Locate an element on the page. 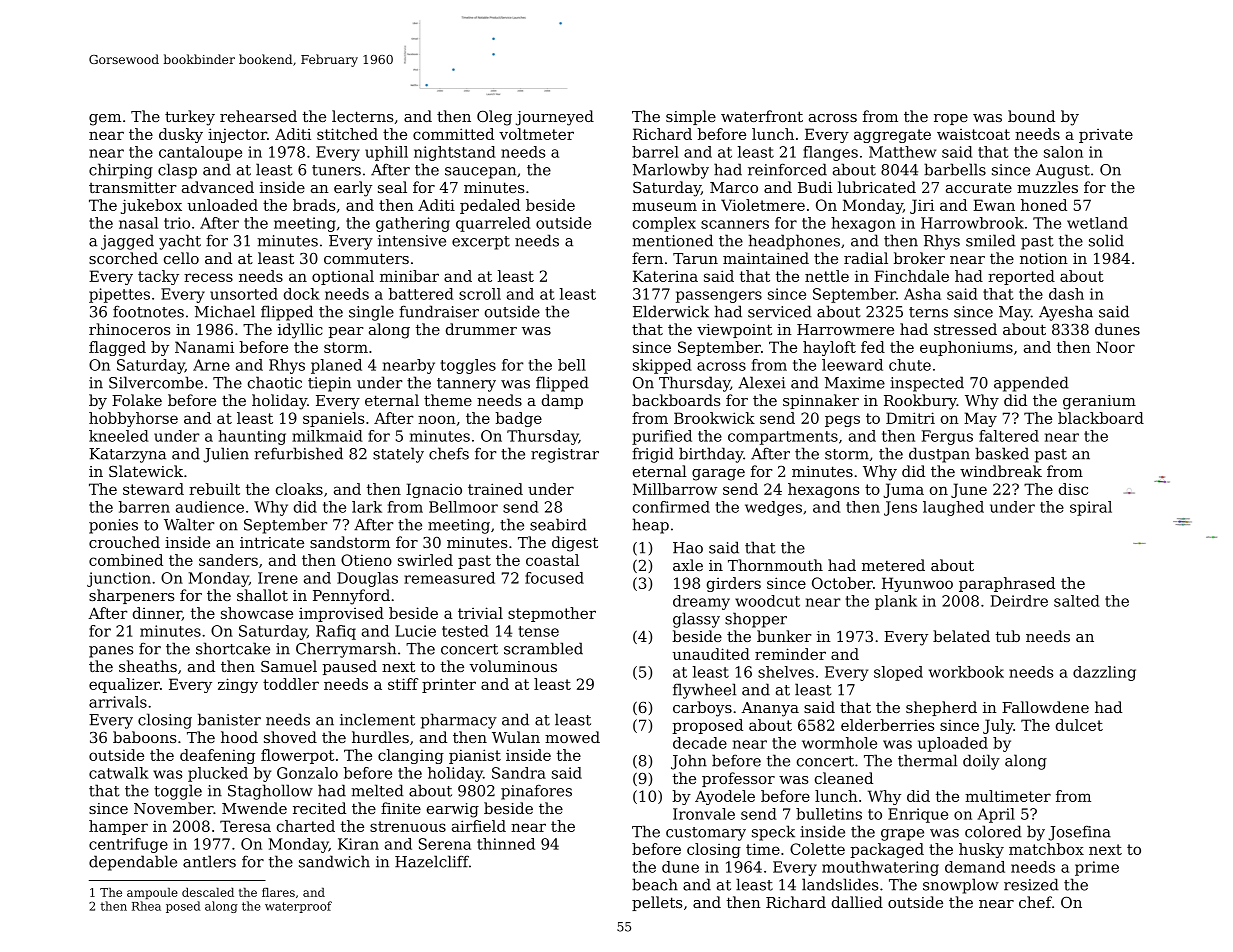 The height and width of the document is (952, 1233). Oleg is located at coordinates (494, 118).
